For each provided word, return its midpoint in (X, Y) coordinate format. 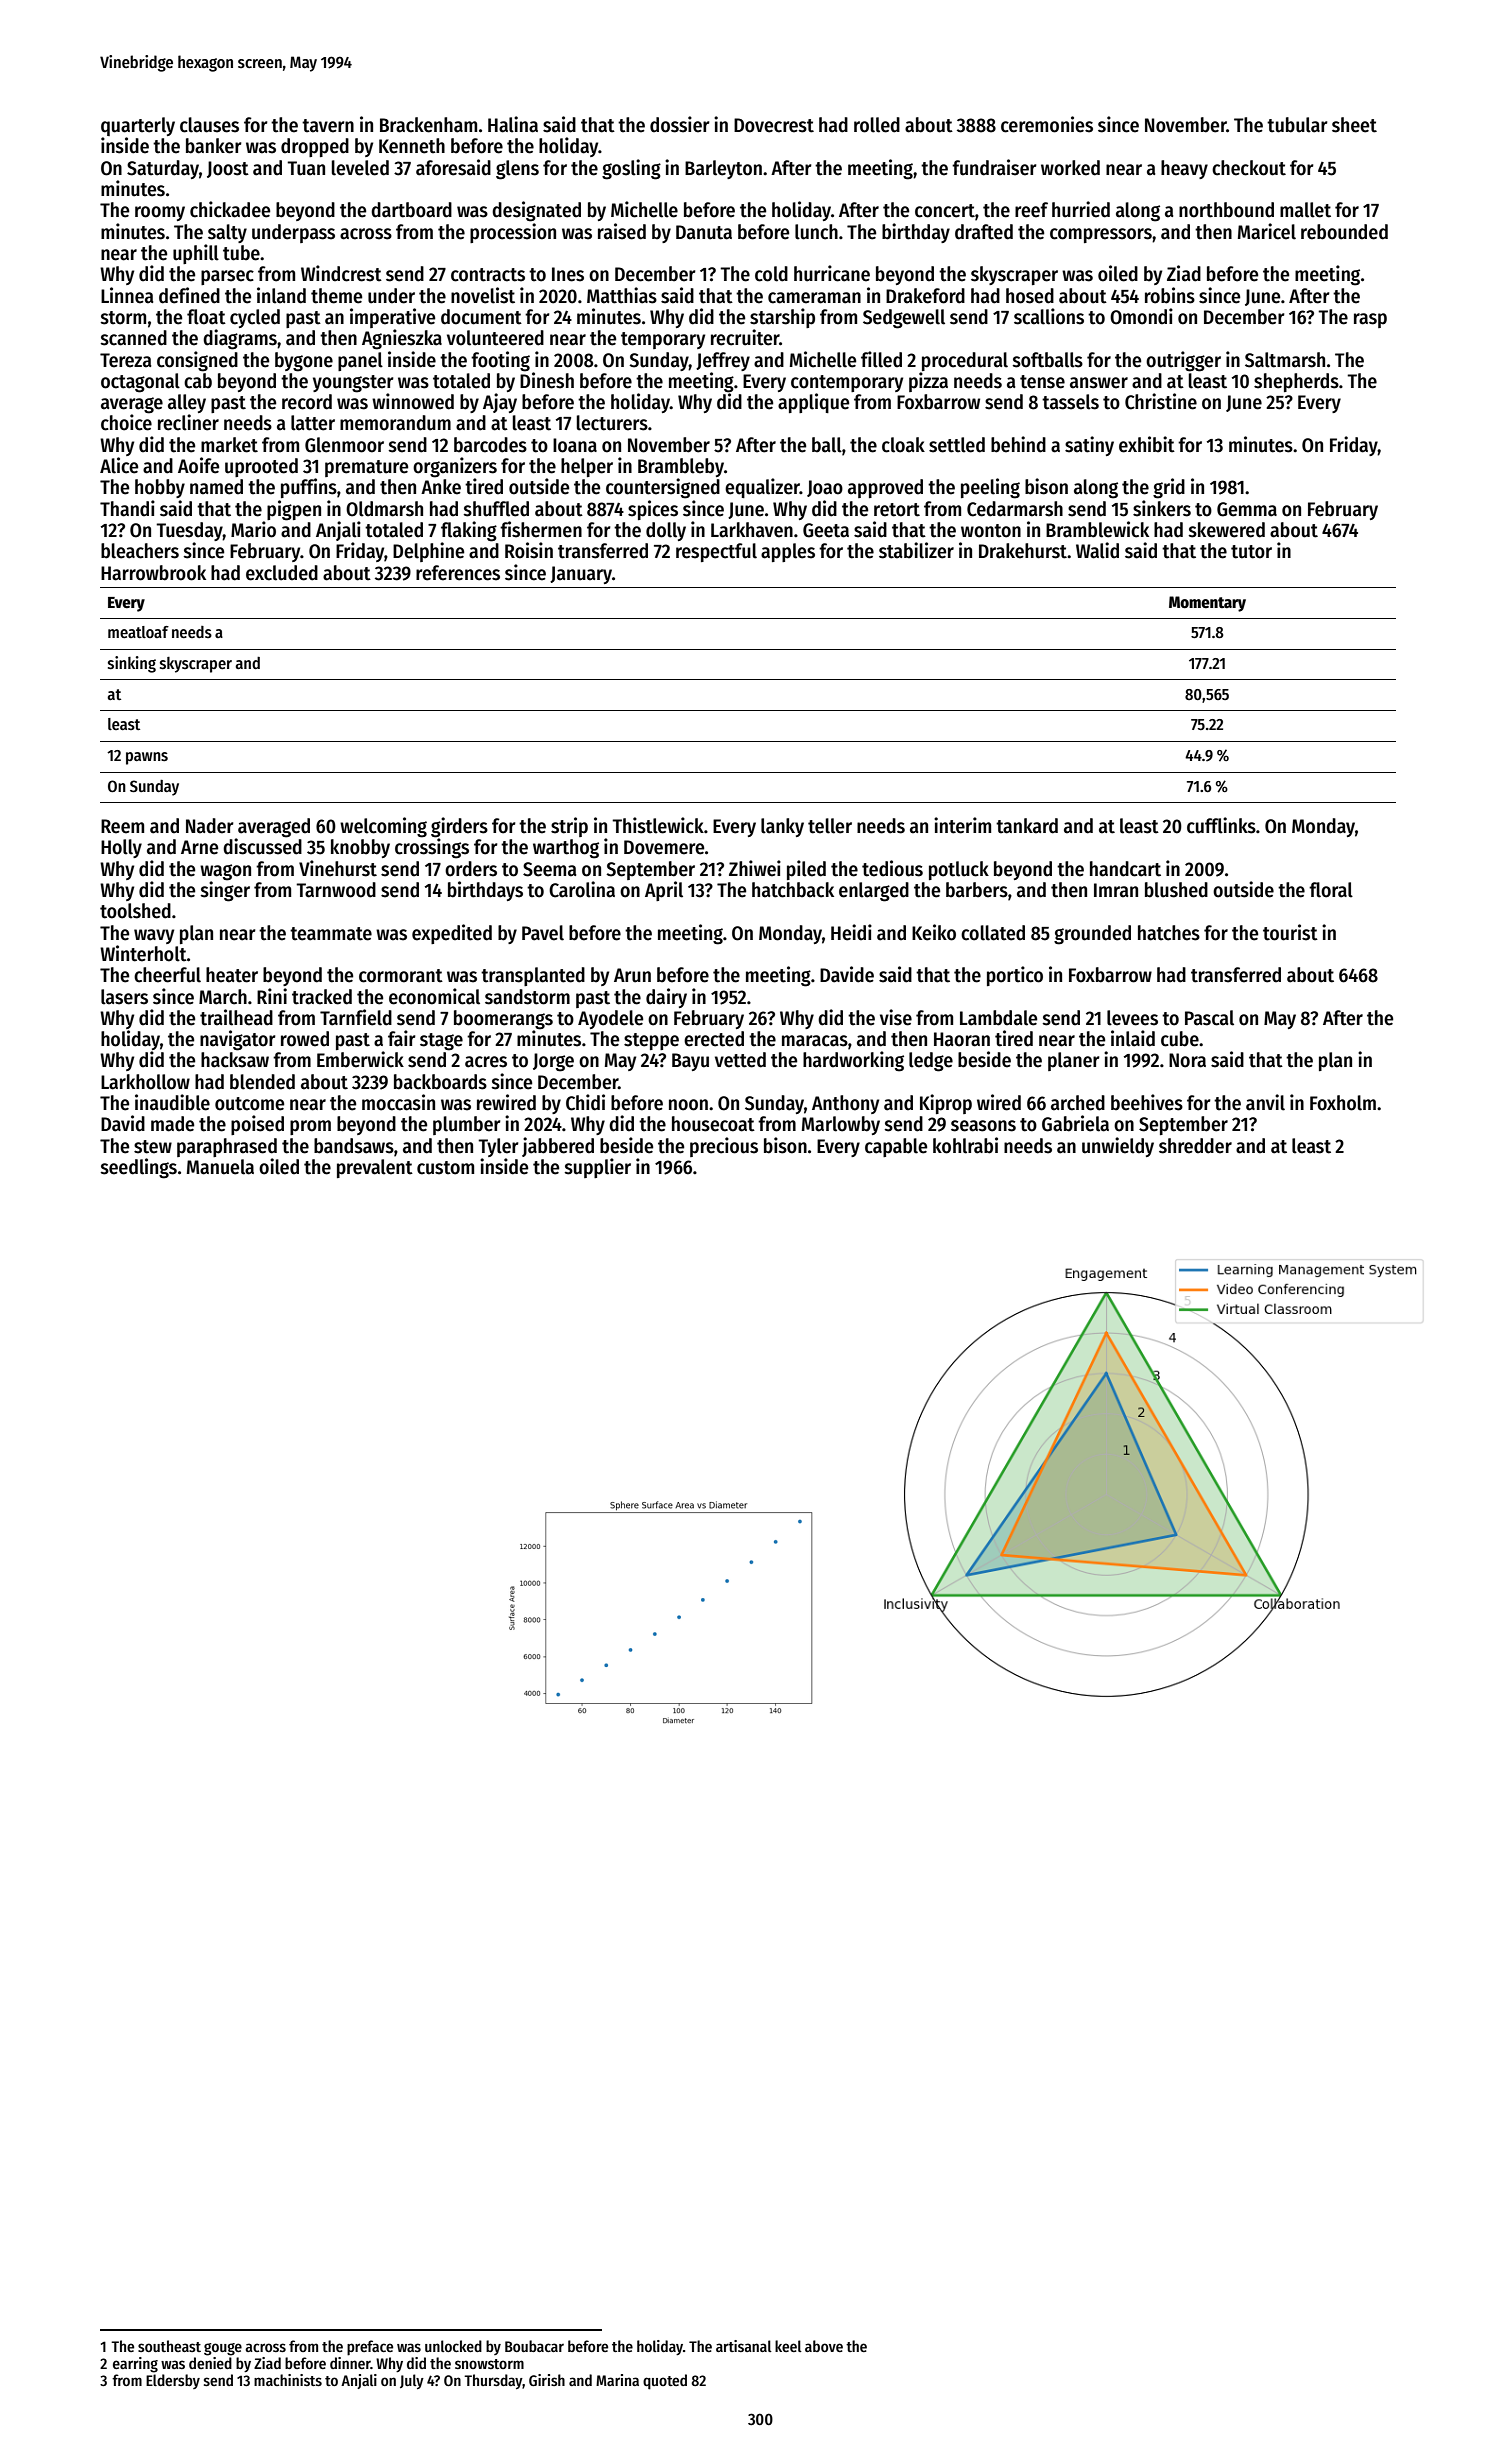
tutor (1251, 552)
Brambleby (681, 467)
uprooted (261, 467)
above (824, 2346)
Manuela (220, 1167)
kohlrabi (965, 1145)
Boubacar (534, 2346)
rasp (1370, 320)
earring (135, 2365)
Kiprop (946, 1104)
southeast (169, 2346)
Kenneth (412, 146)
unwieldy (1118, 1147)
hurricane (832, 273)
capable (896, 1147)
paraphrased (227, 1147)
